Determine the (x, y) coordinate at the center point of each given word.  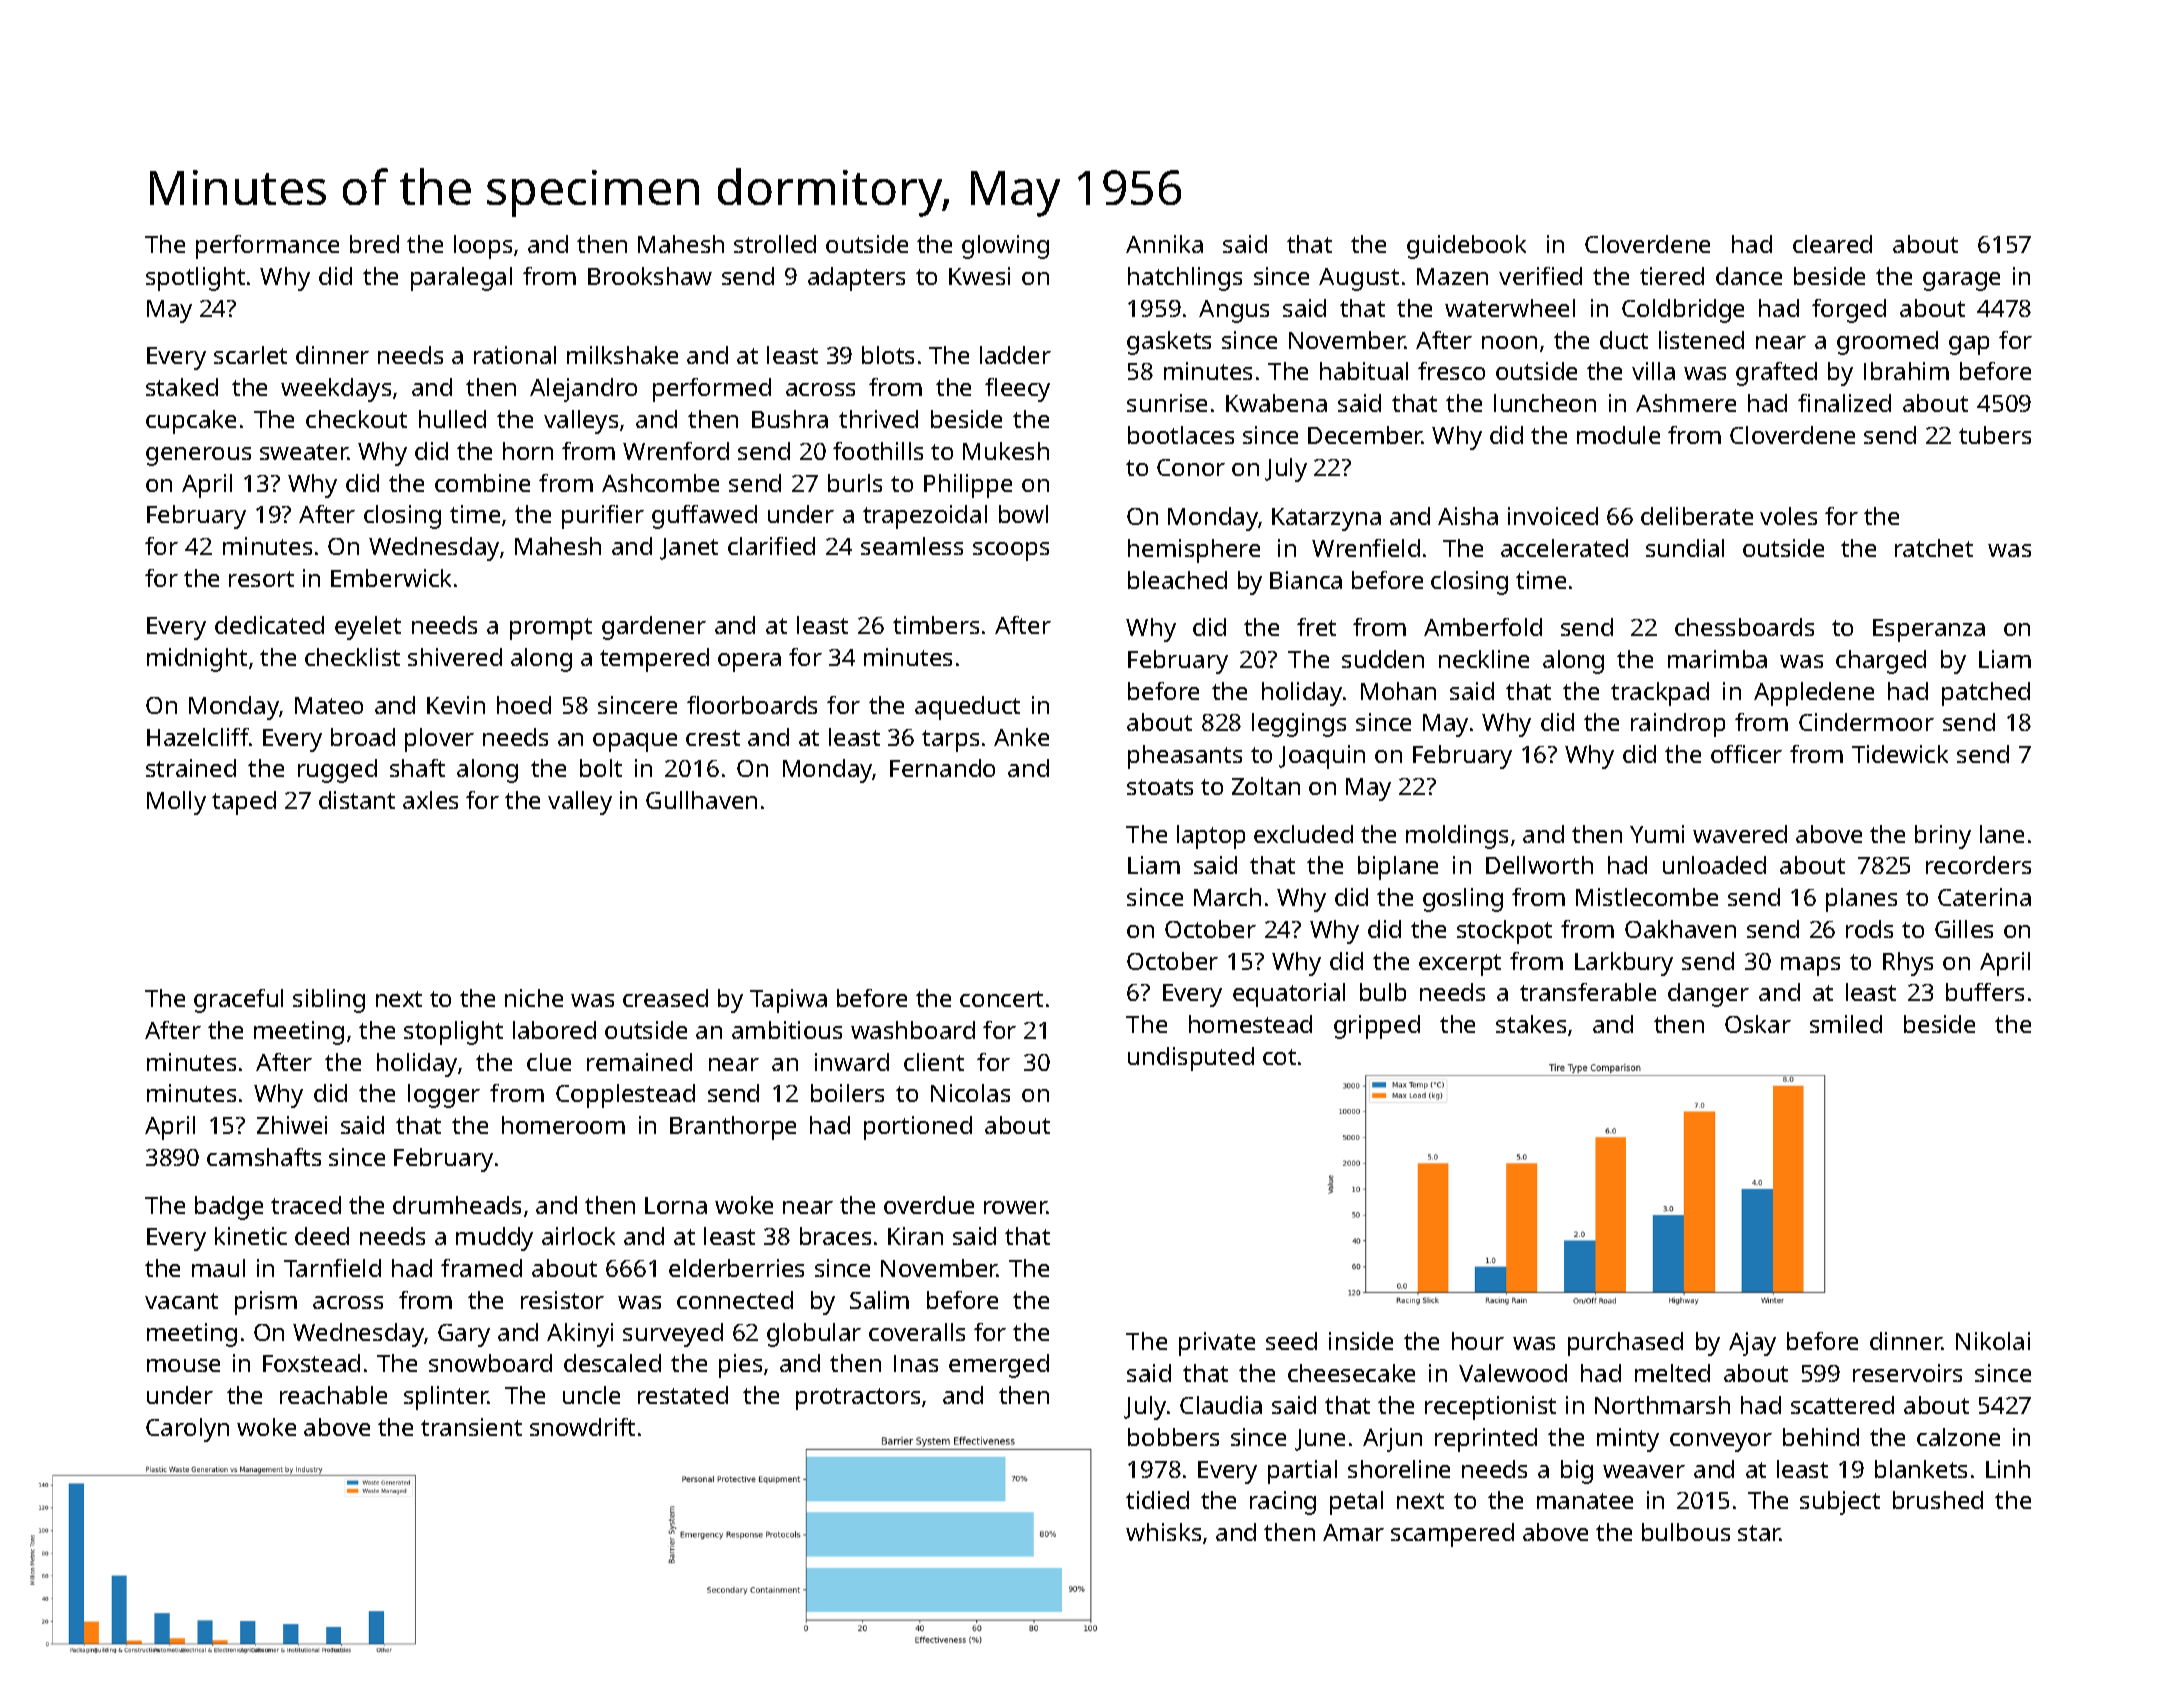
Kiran (915, 1236)
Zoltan (1266, 786)
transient (471, 1427)
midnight (197, 660)
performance (267, 247)
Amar (1353, 1532)
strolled (775, 244)
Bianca (1306, 580)
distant (357, 800)
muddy (494, 1239)
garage (1961, 281)
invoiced (1553, 516)
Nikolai (1993, 1341)
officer (1746, 754)
